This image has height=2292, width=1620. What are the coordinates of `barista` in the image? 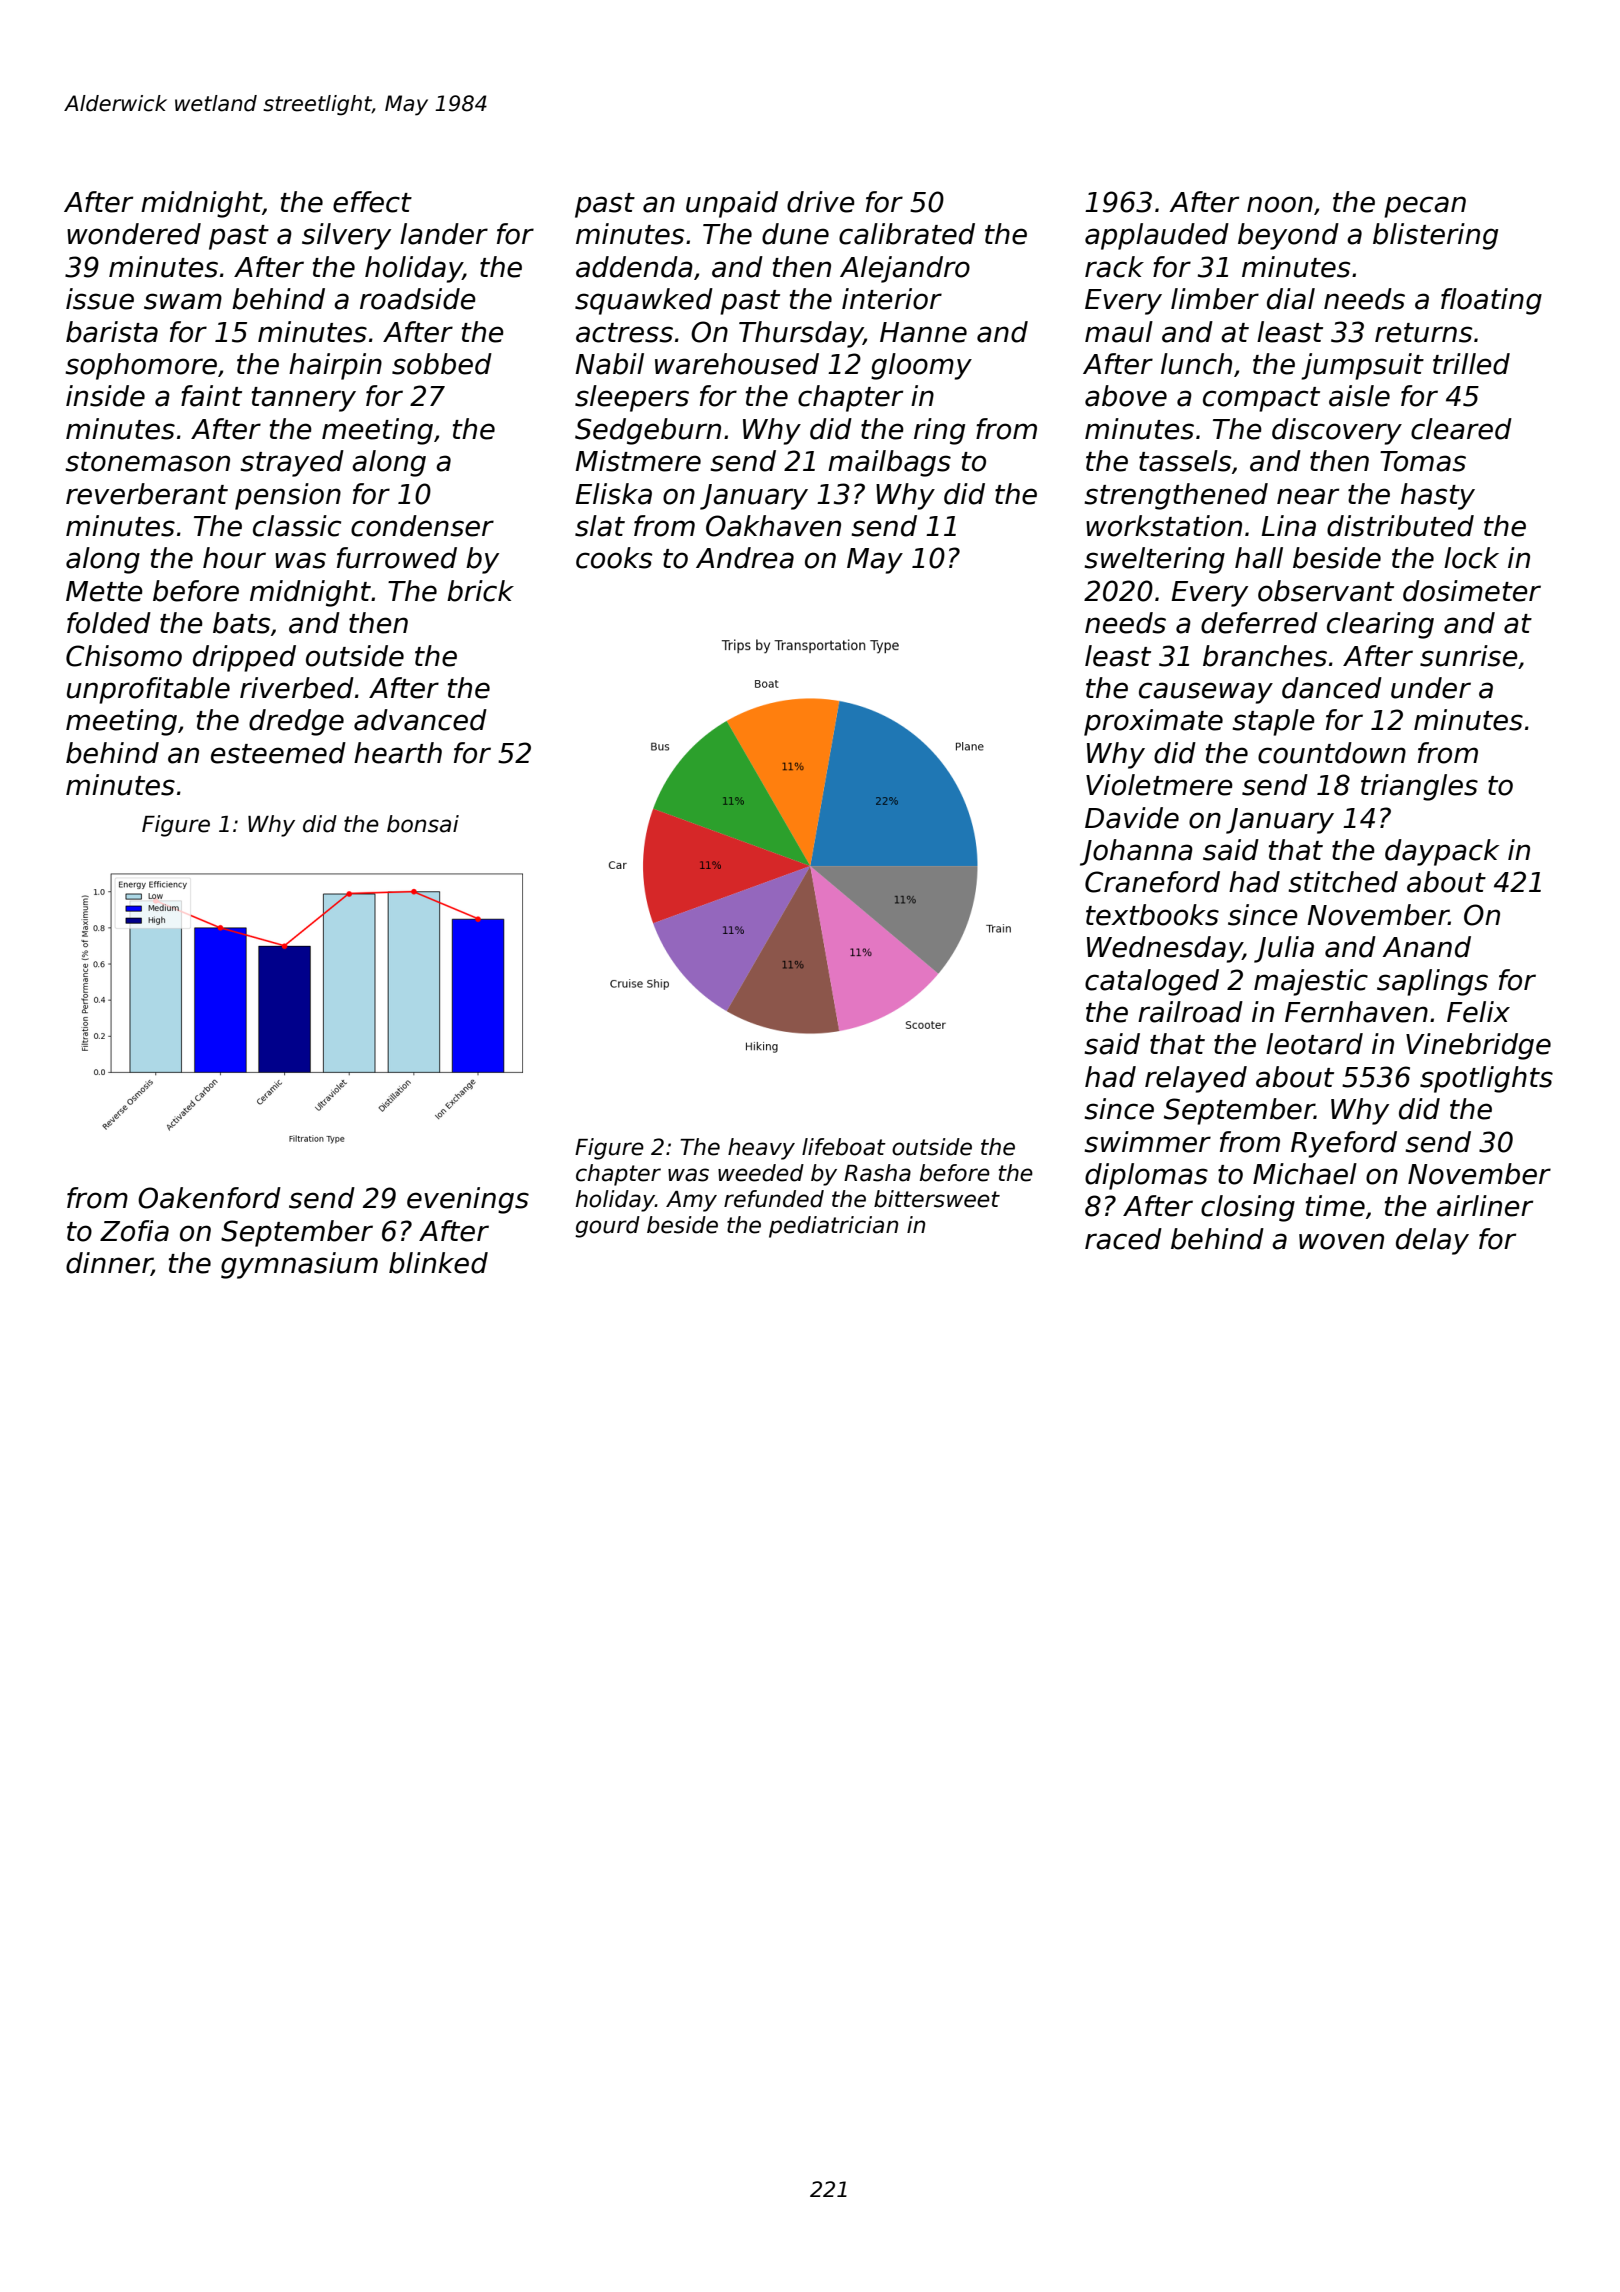 It's located at (112, 332).
